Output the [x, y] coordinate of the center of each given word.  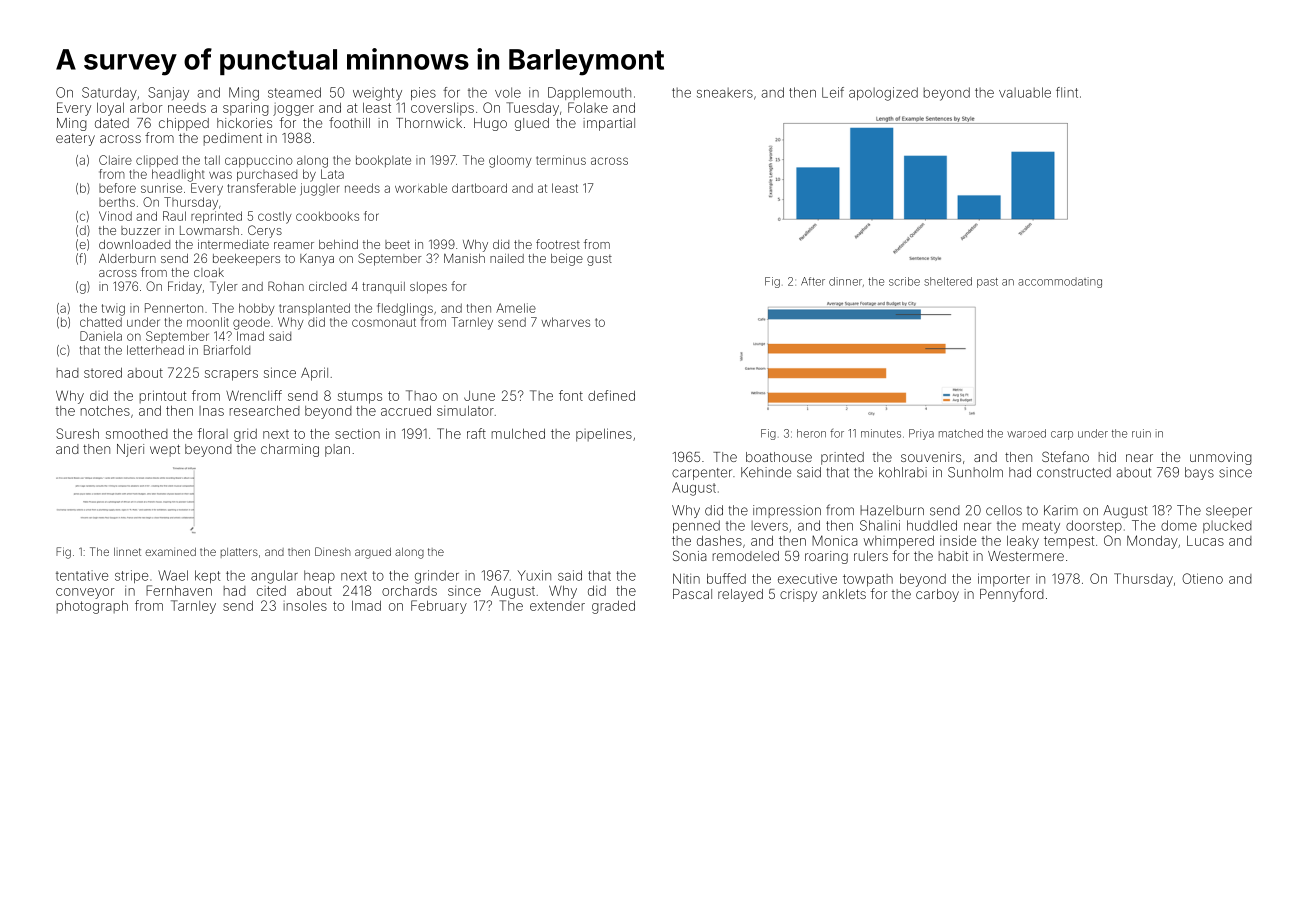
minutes [881, 433]
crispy [798, 595]
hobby [257, 309]
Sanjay [168, 94]
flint [1067, 92]
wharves [565, 322]
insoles [305, 606]
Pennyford [1012, 595]
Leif [833, 92]
